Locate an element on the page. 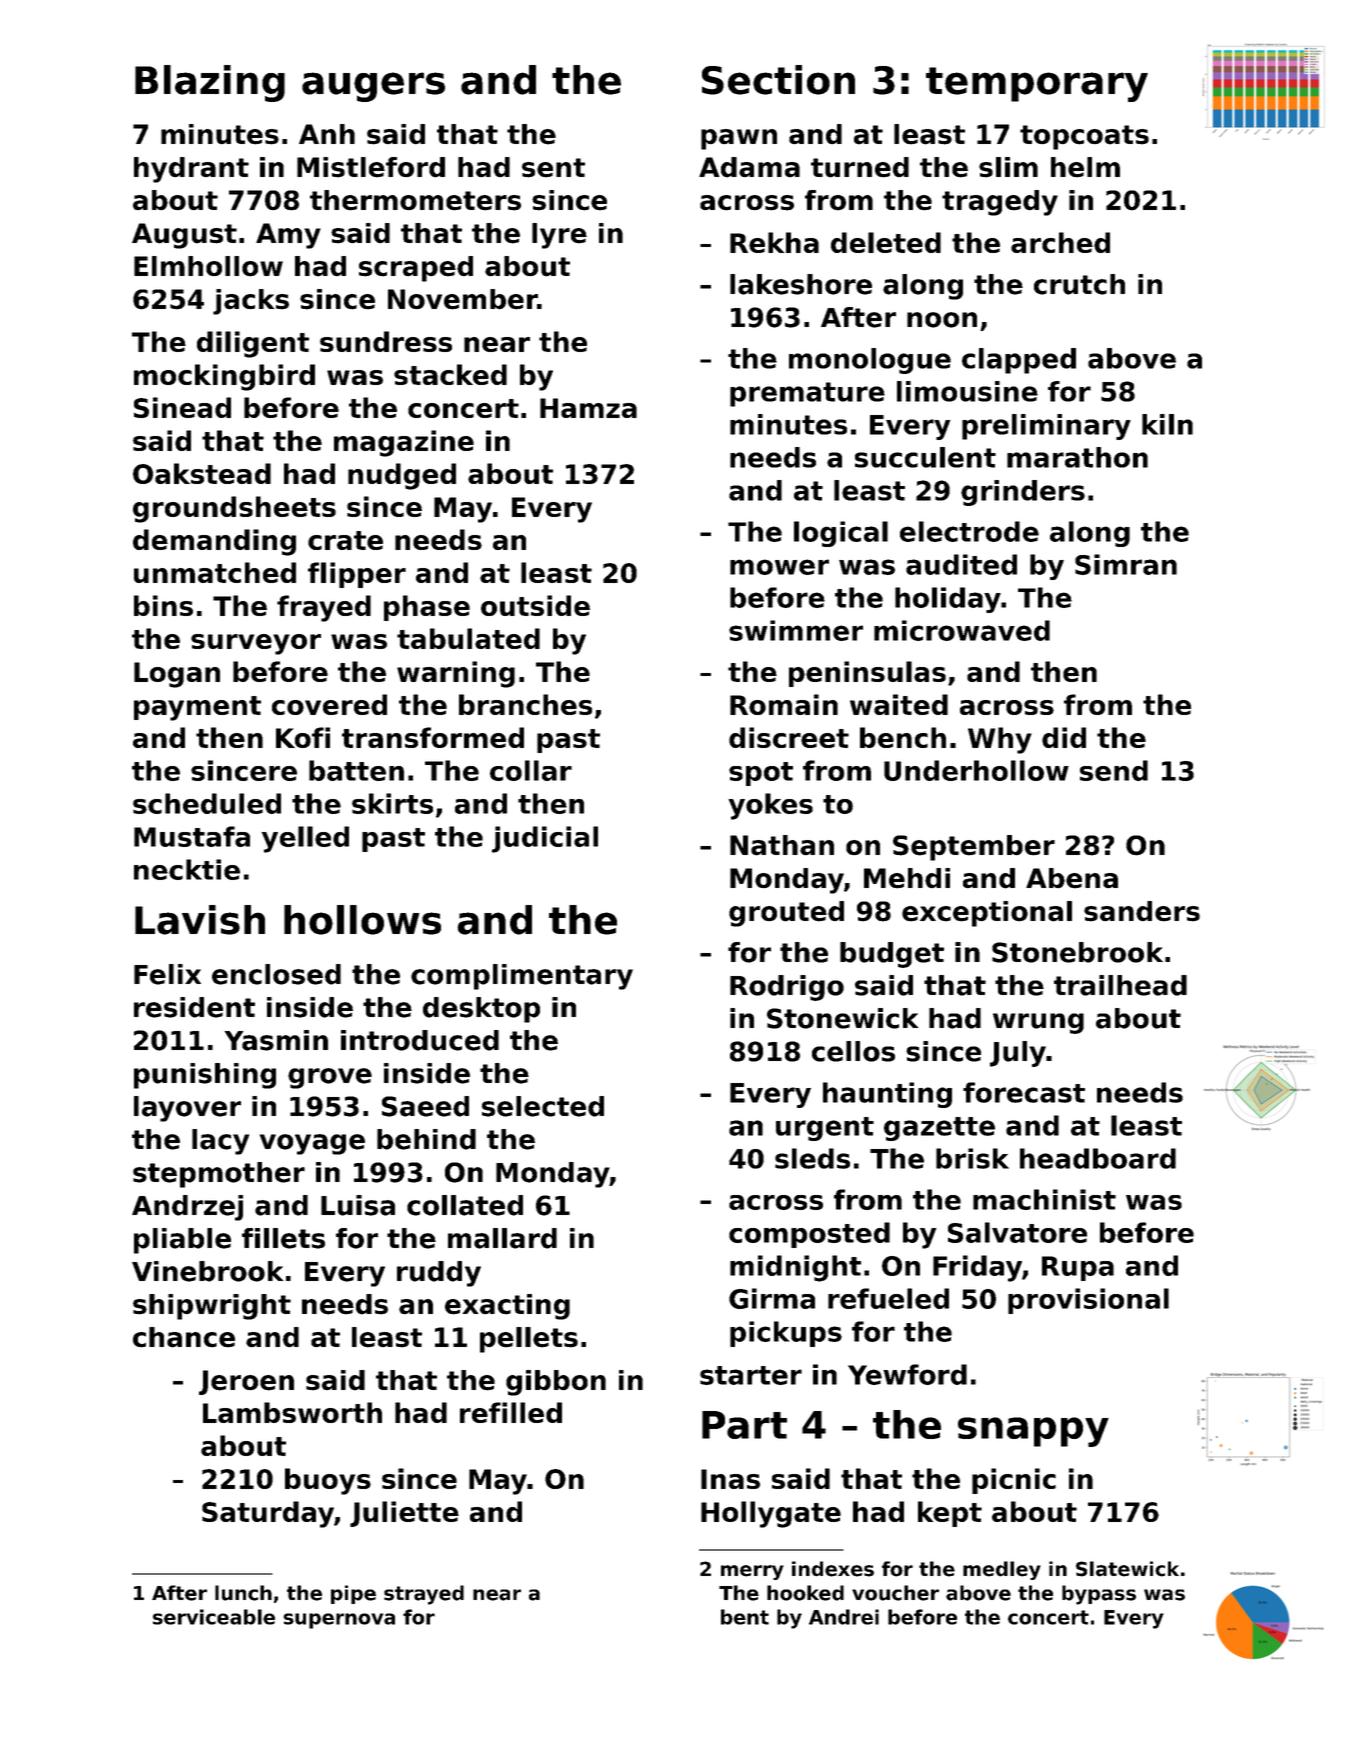  lyre is located at coordinates (559, 236).
